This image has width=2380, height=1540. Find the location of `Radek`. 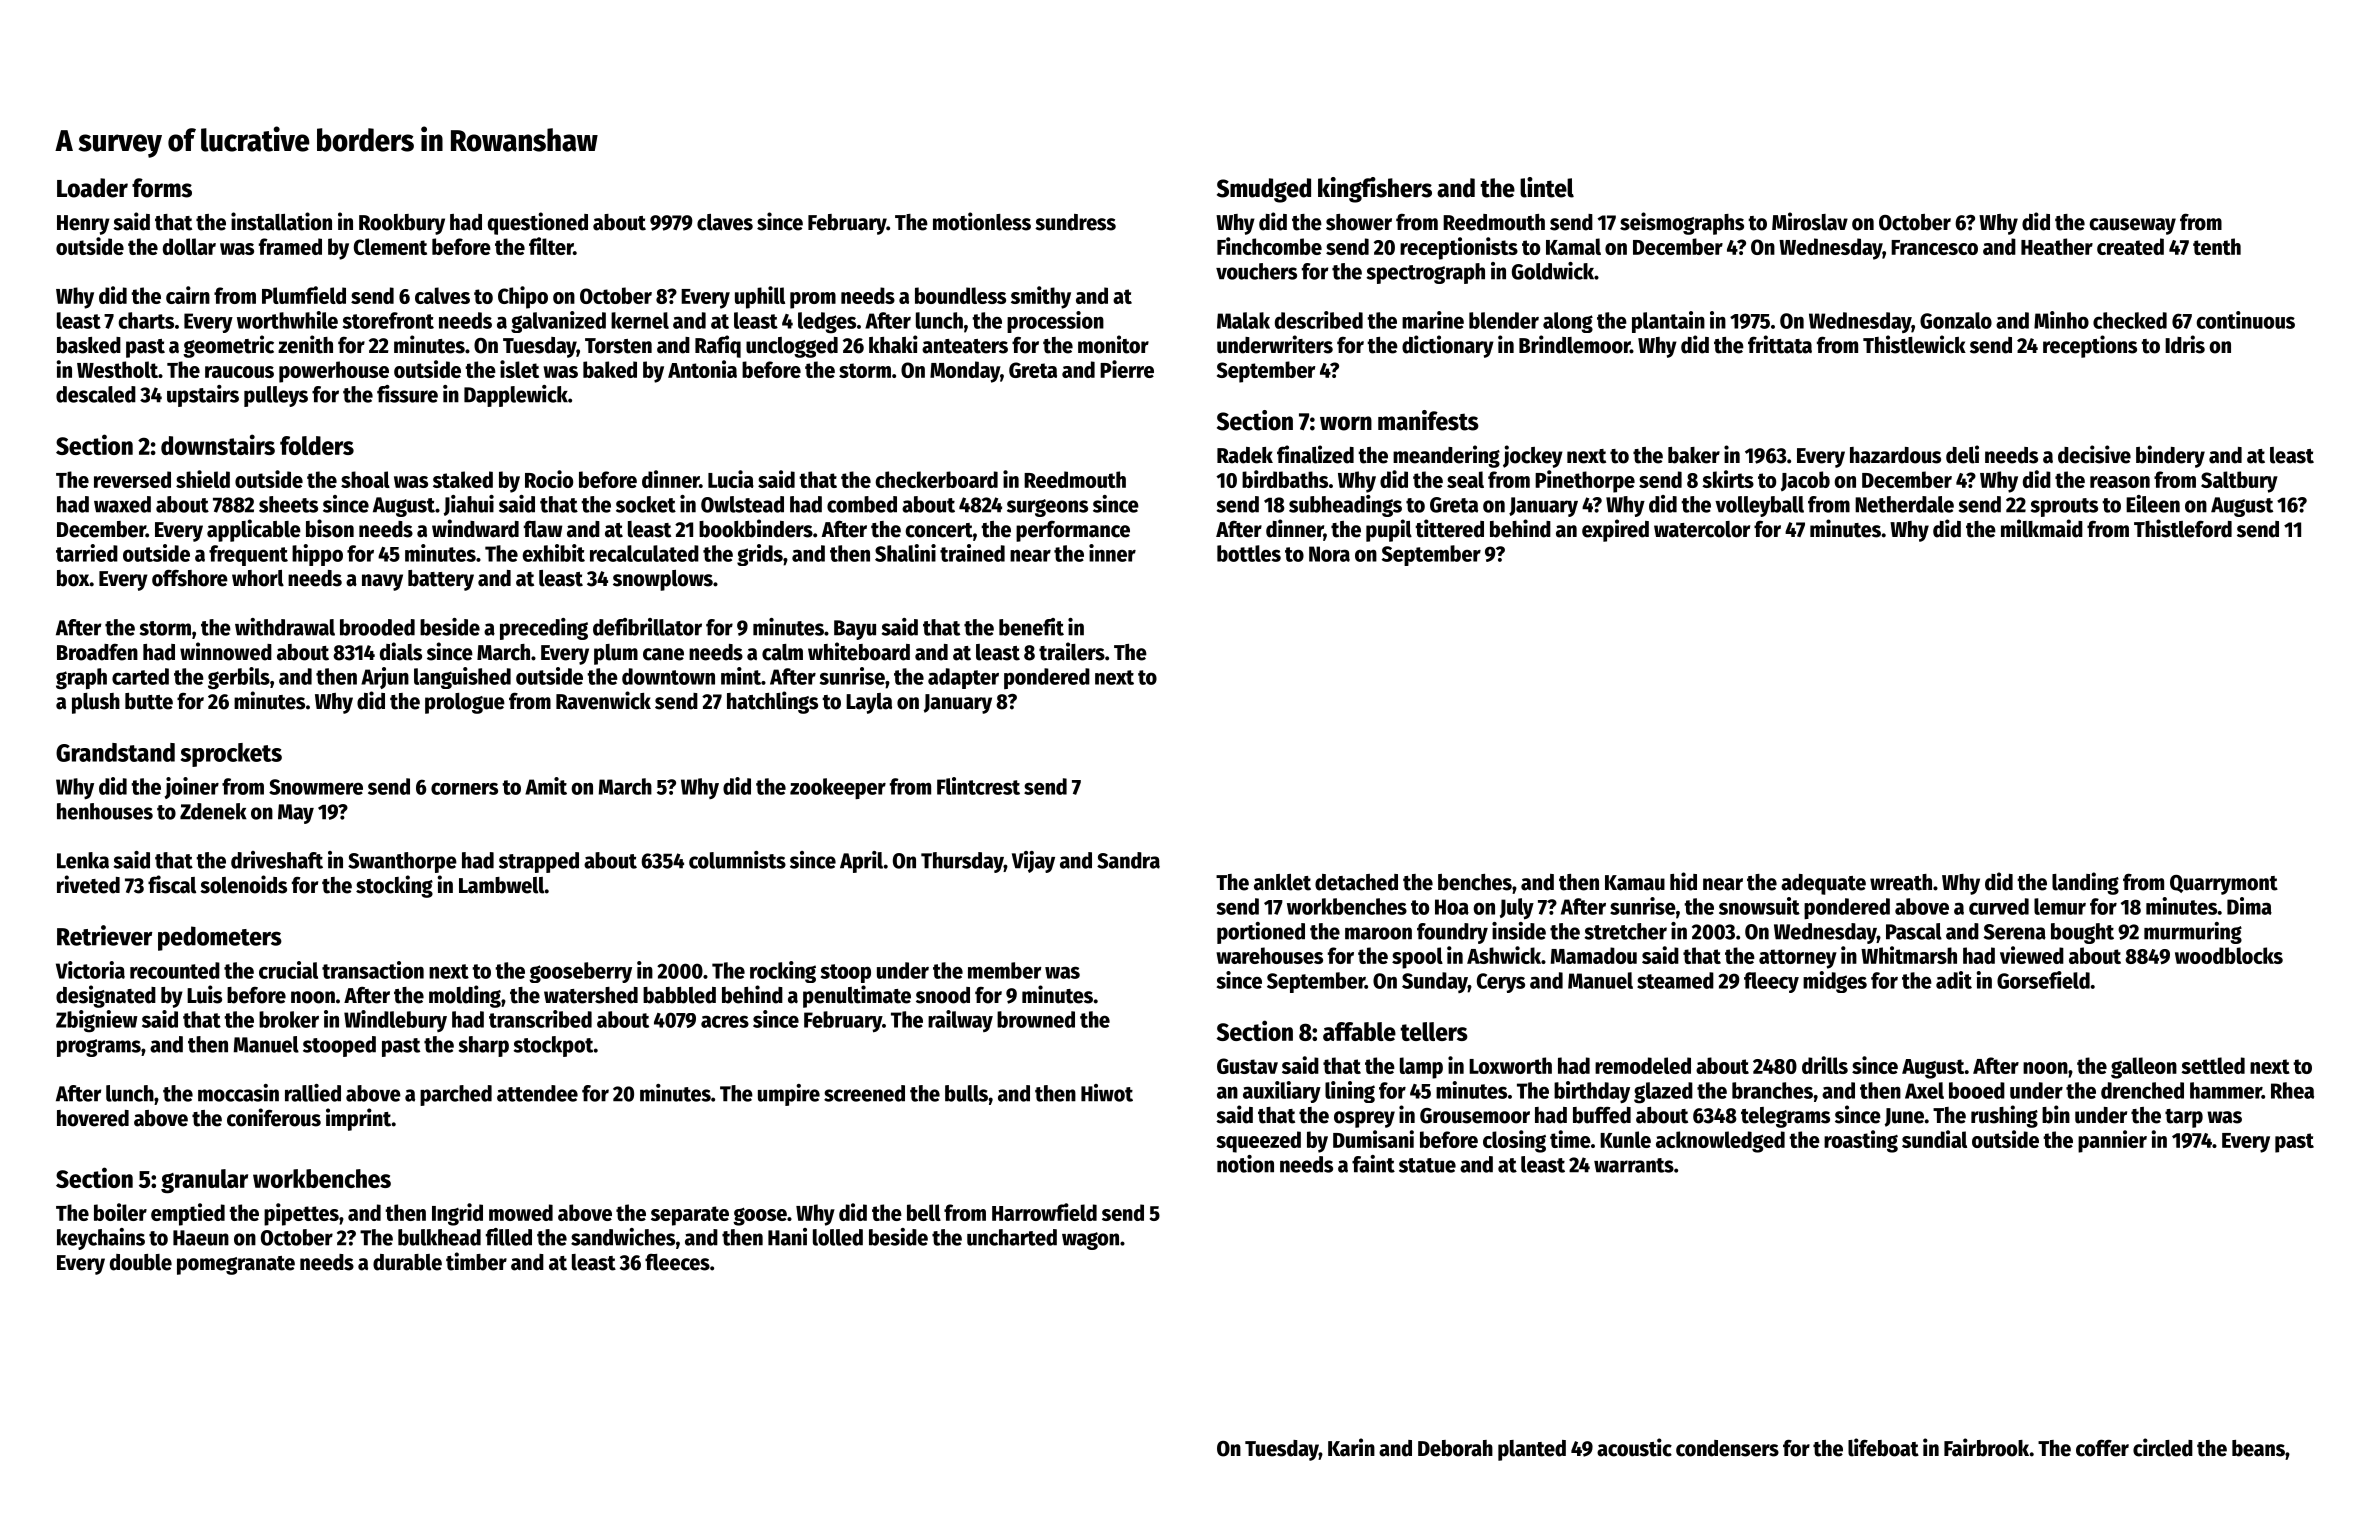

Radek is located at coordinates (1245, 455).
